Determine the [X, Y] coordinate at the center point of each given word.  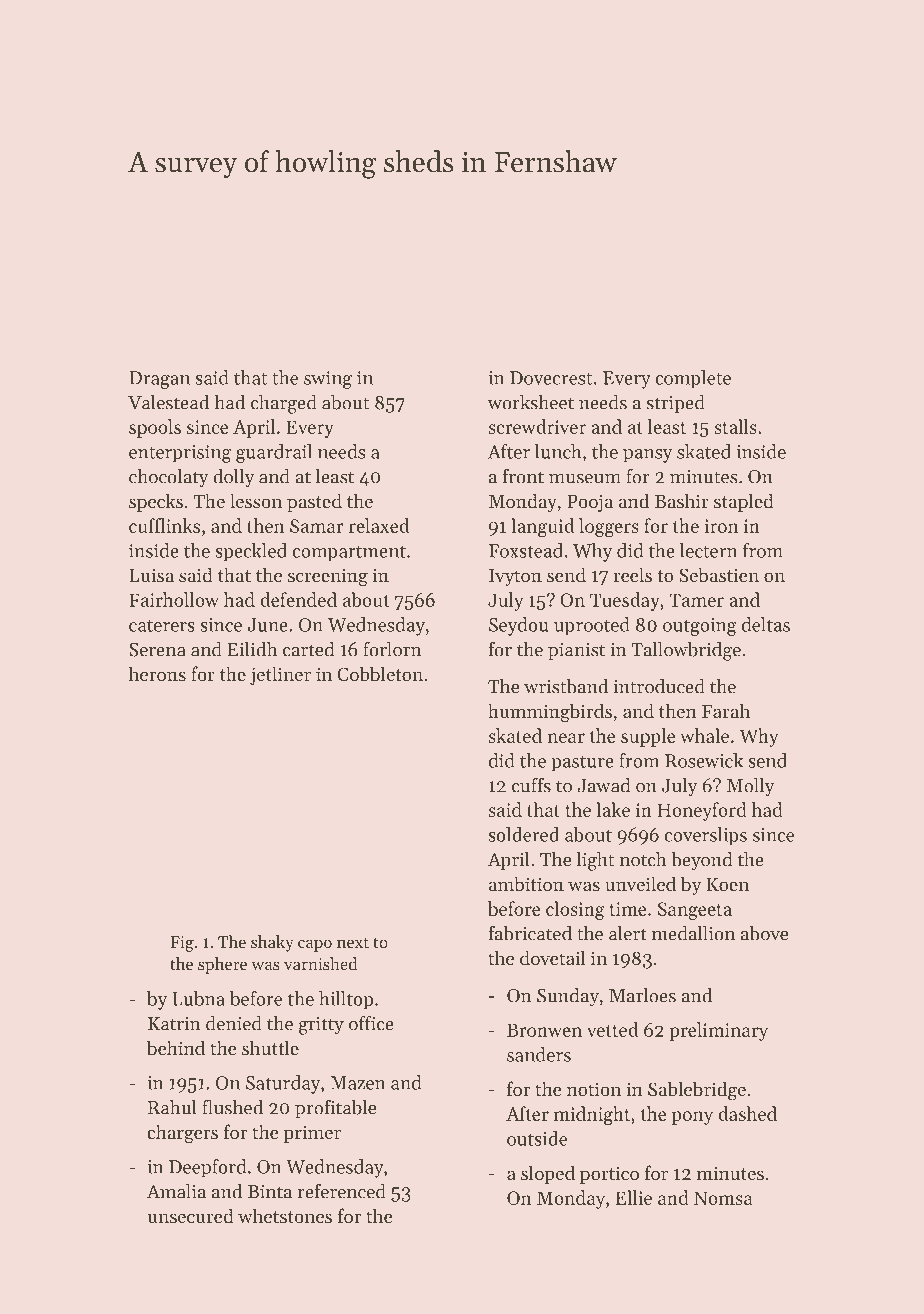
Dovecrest [551, 378]
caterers [162, 625]
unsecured [190, 1215]
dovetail [552, 957]
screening [328, 577]
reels [633, 574]
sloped [548, 1174]
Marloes [642, 995]
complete [693, 379]
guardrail [274, 453]
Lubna [198, 998]
